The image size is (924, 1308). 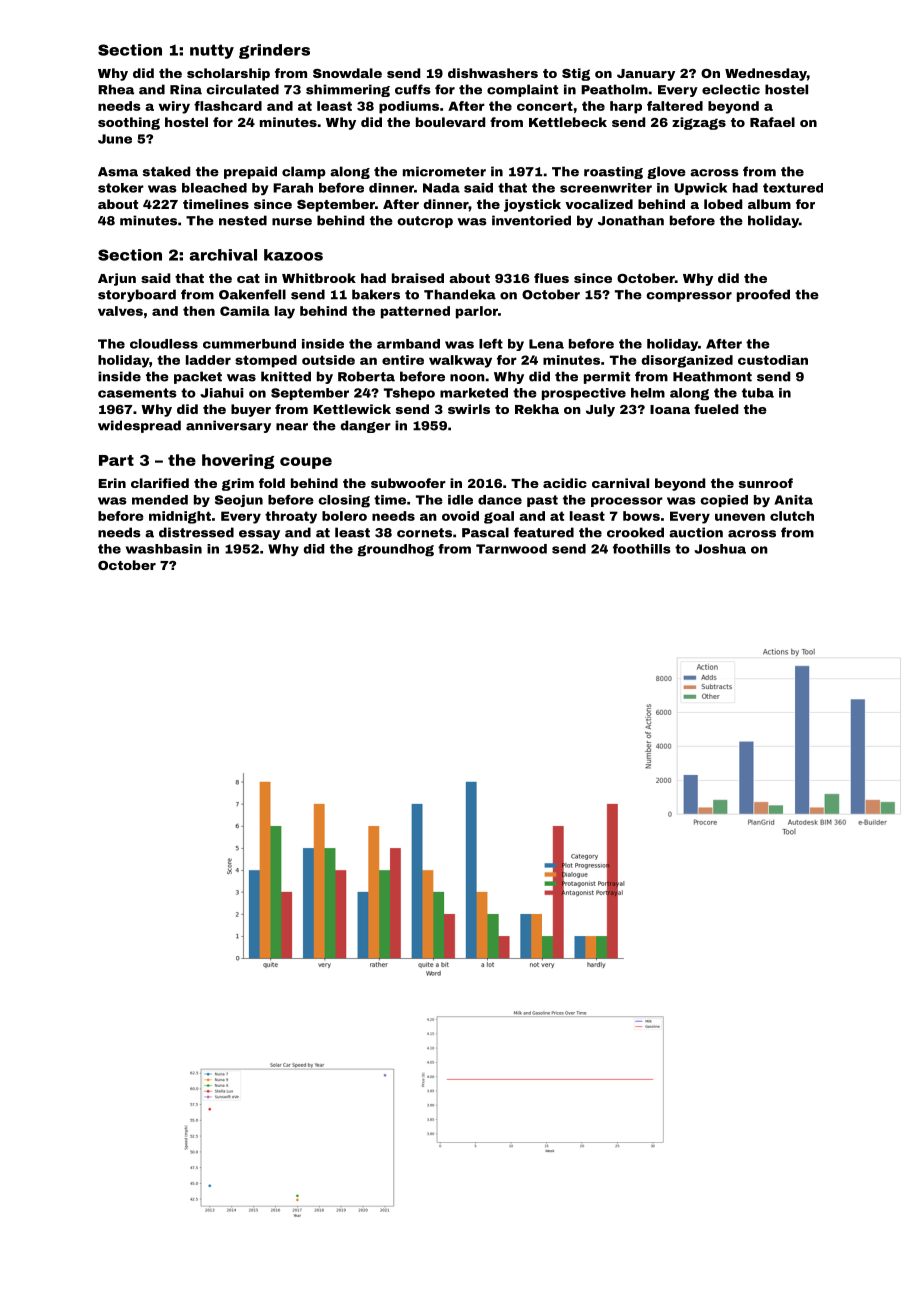 What do you see at coordinates (212, 51) in the screenshot?
I see `nutty` at bounding box center [212, 51].
